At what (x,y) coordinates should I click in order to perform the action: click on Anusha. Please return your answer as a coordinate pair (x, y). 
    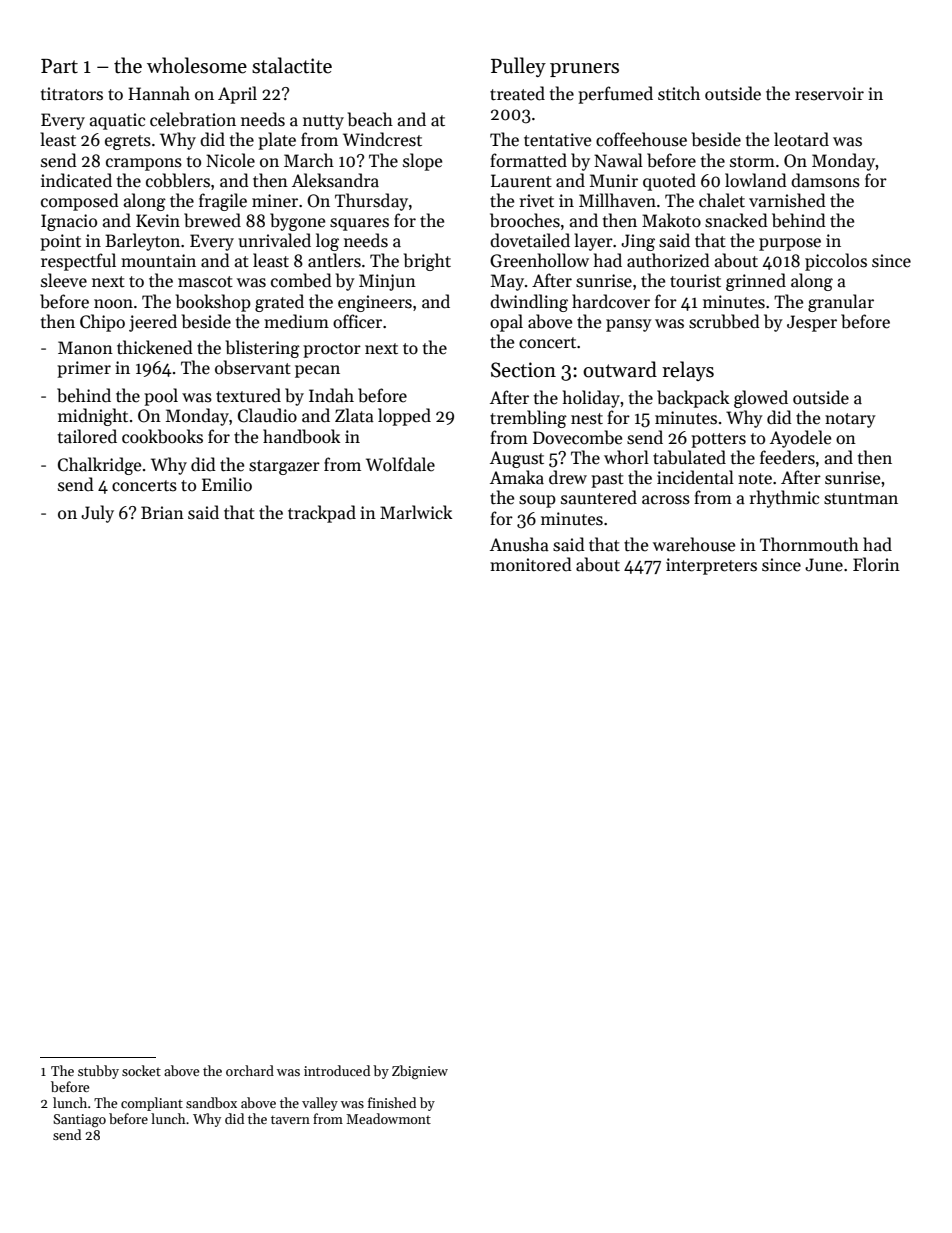
    Looking at the image, I should click on (519, 544).
